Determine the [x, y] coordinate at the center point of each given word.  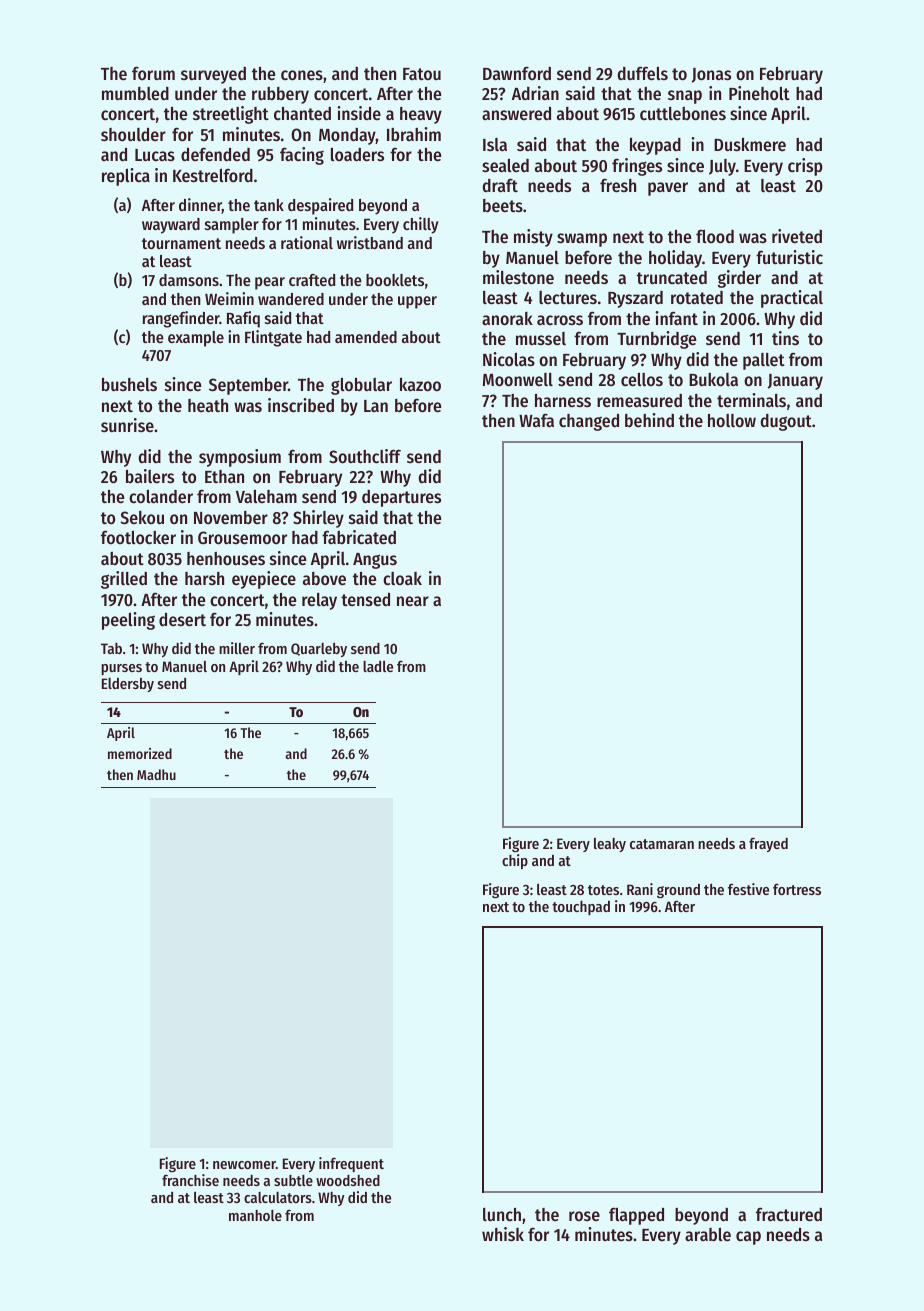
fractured [789, 1214]
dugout [786, 422]
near [413, 601]
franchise [190, 1180]
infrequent [351, 1164]
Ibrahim [414, 134]
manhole [255, 1215]
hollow [732, 420]
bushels [129, 384]
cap [748, 1238]
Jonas [711, 75]
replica [126, 177]
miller [237, 648]
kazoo [420, 384]
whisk [503, 1234]
